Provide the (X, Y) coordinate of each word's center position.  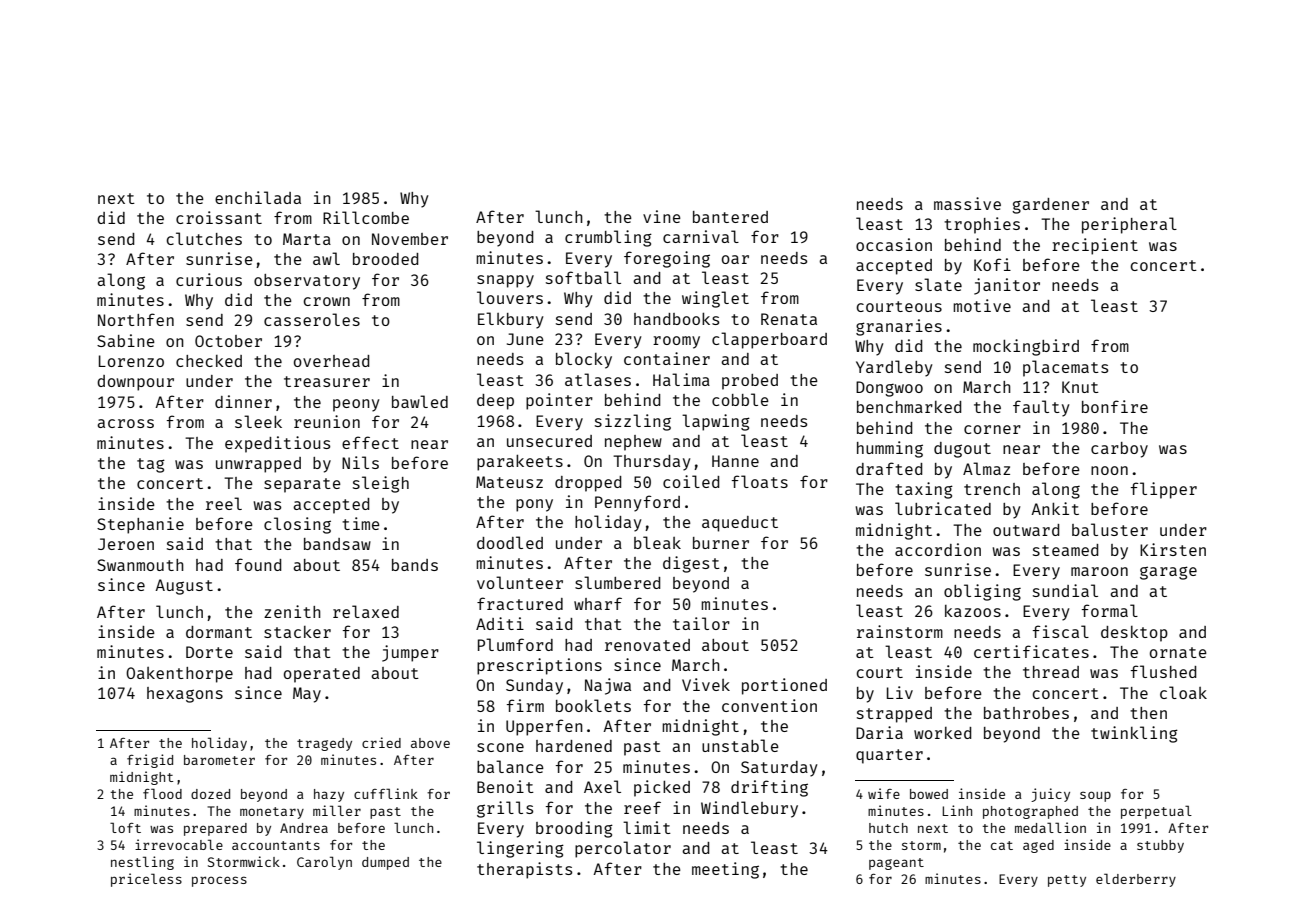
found (258, 564)
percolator (623, 849)
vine (662, 216)
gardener (1050, 206)
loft (125, 827)
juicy (1050, 795)
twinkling (1134, 734)
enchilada (258, 197)
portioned (784, 686)
